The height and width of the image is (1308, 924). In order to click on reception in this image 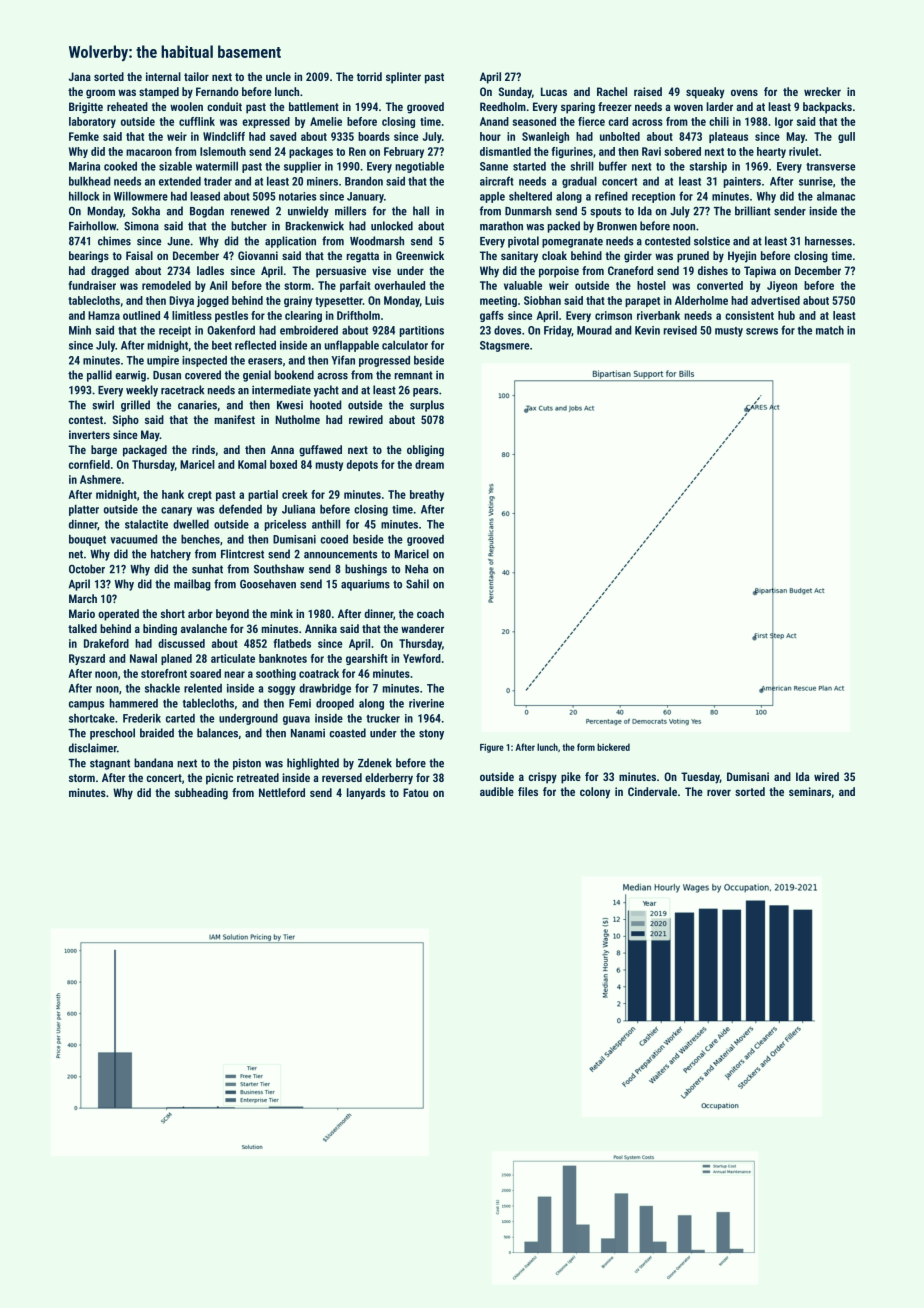, I will do `click(653, 197)`.
